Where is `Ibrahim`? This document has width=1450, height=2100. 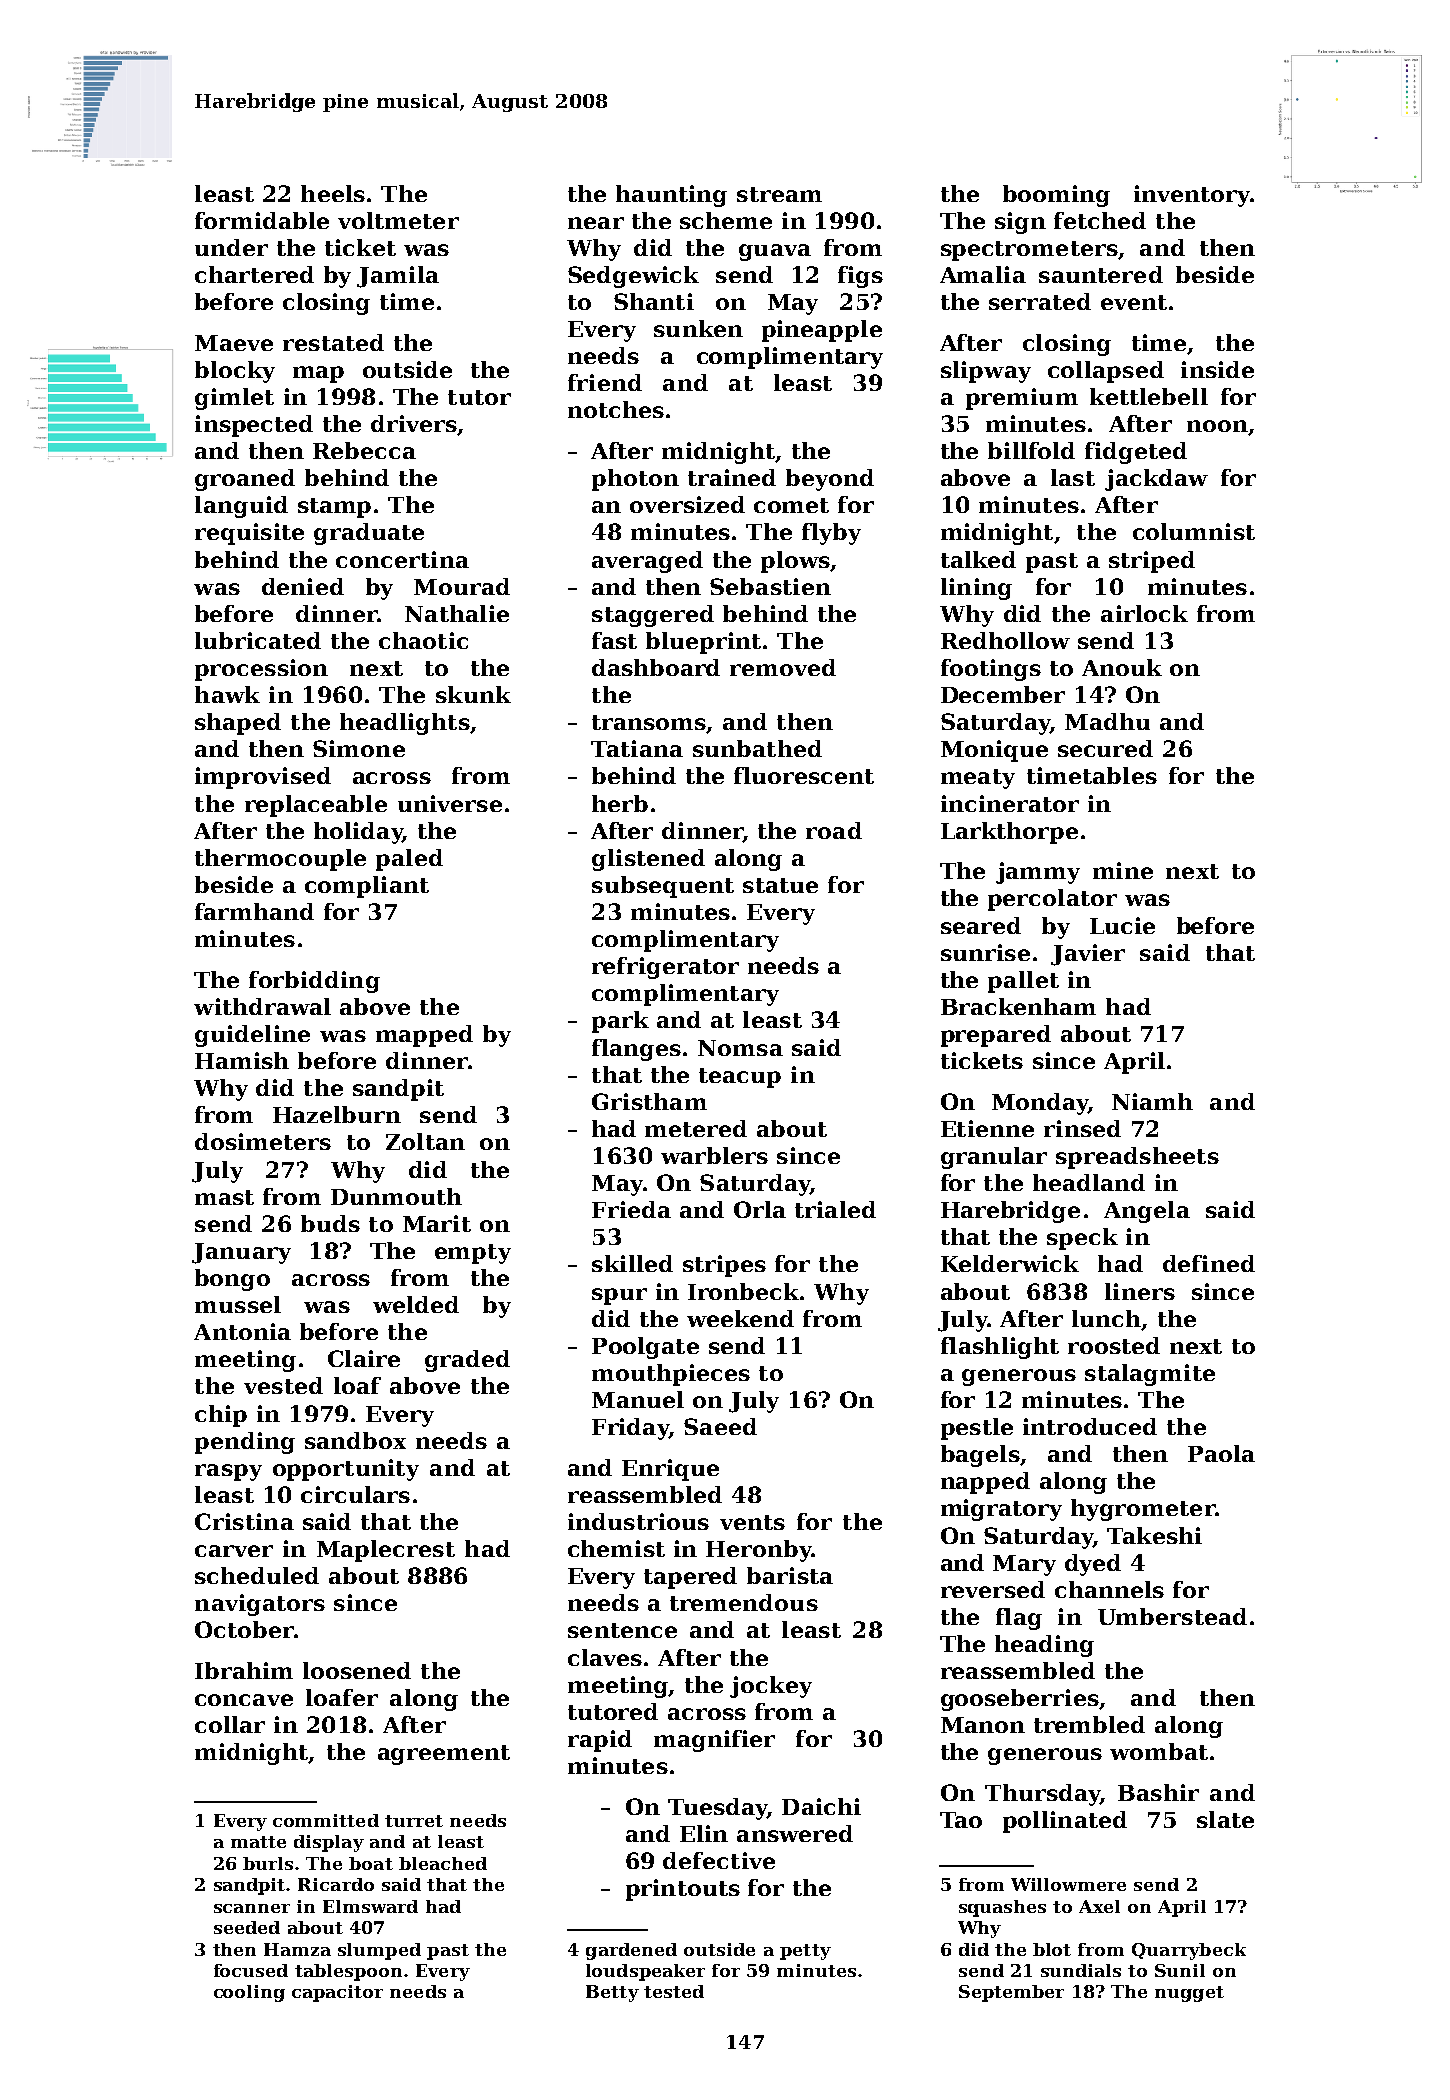
Ibrahim is located at coordinates (244, 1670).
